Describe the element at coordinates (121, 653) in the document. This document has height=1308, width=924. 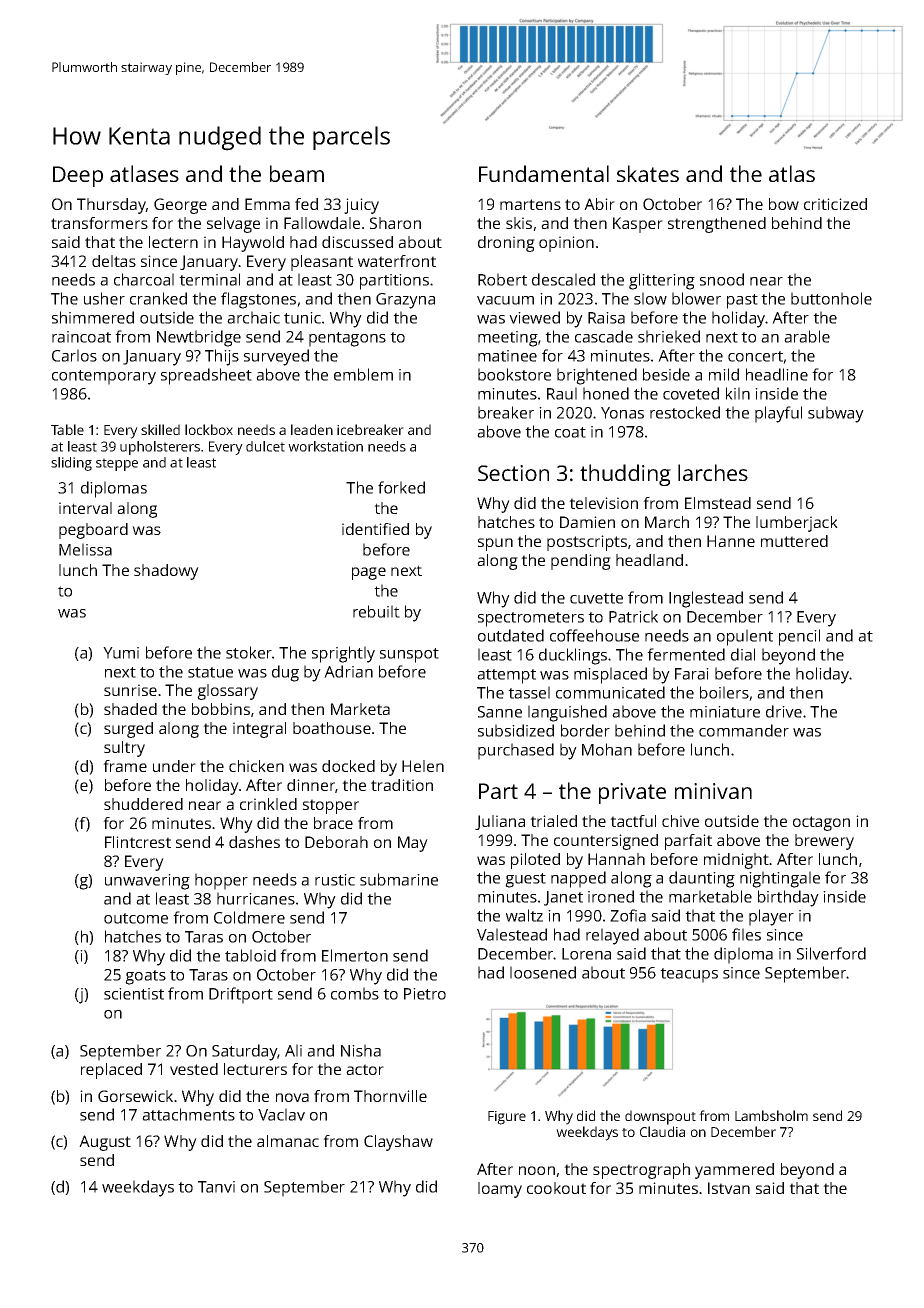
I see `Yumi` at that location.
